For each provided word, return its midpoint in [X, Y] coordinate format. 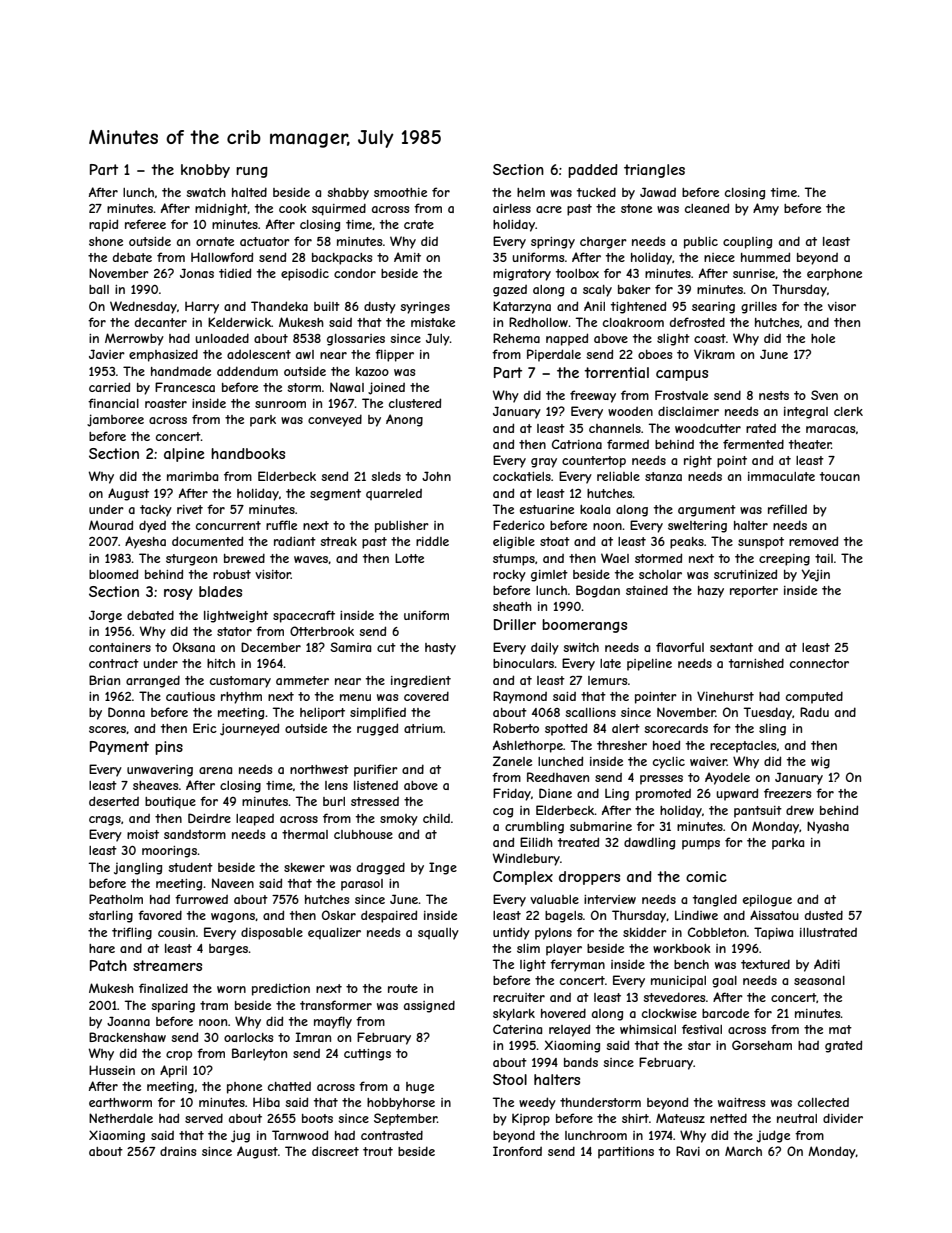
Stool [510, 1079]
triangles [654, 171]
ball [99, 289]
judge [773, 1136]
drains [178, 1151]
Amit [407, 257]
